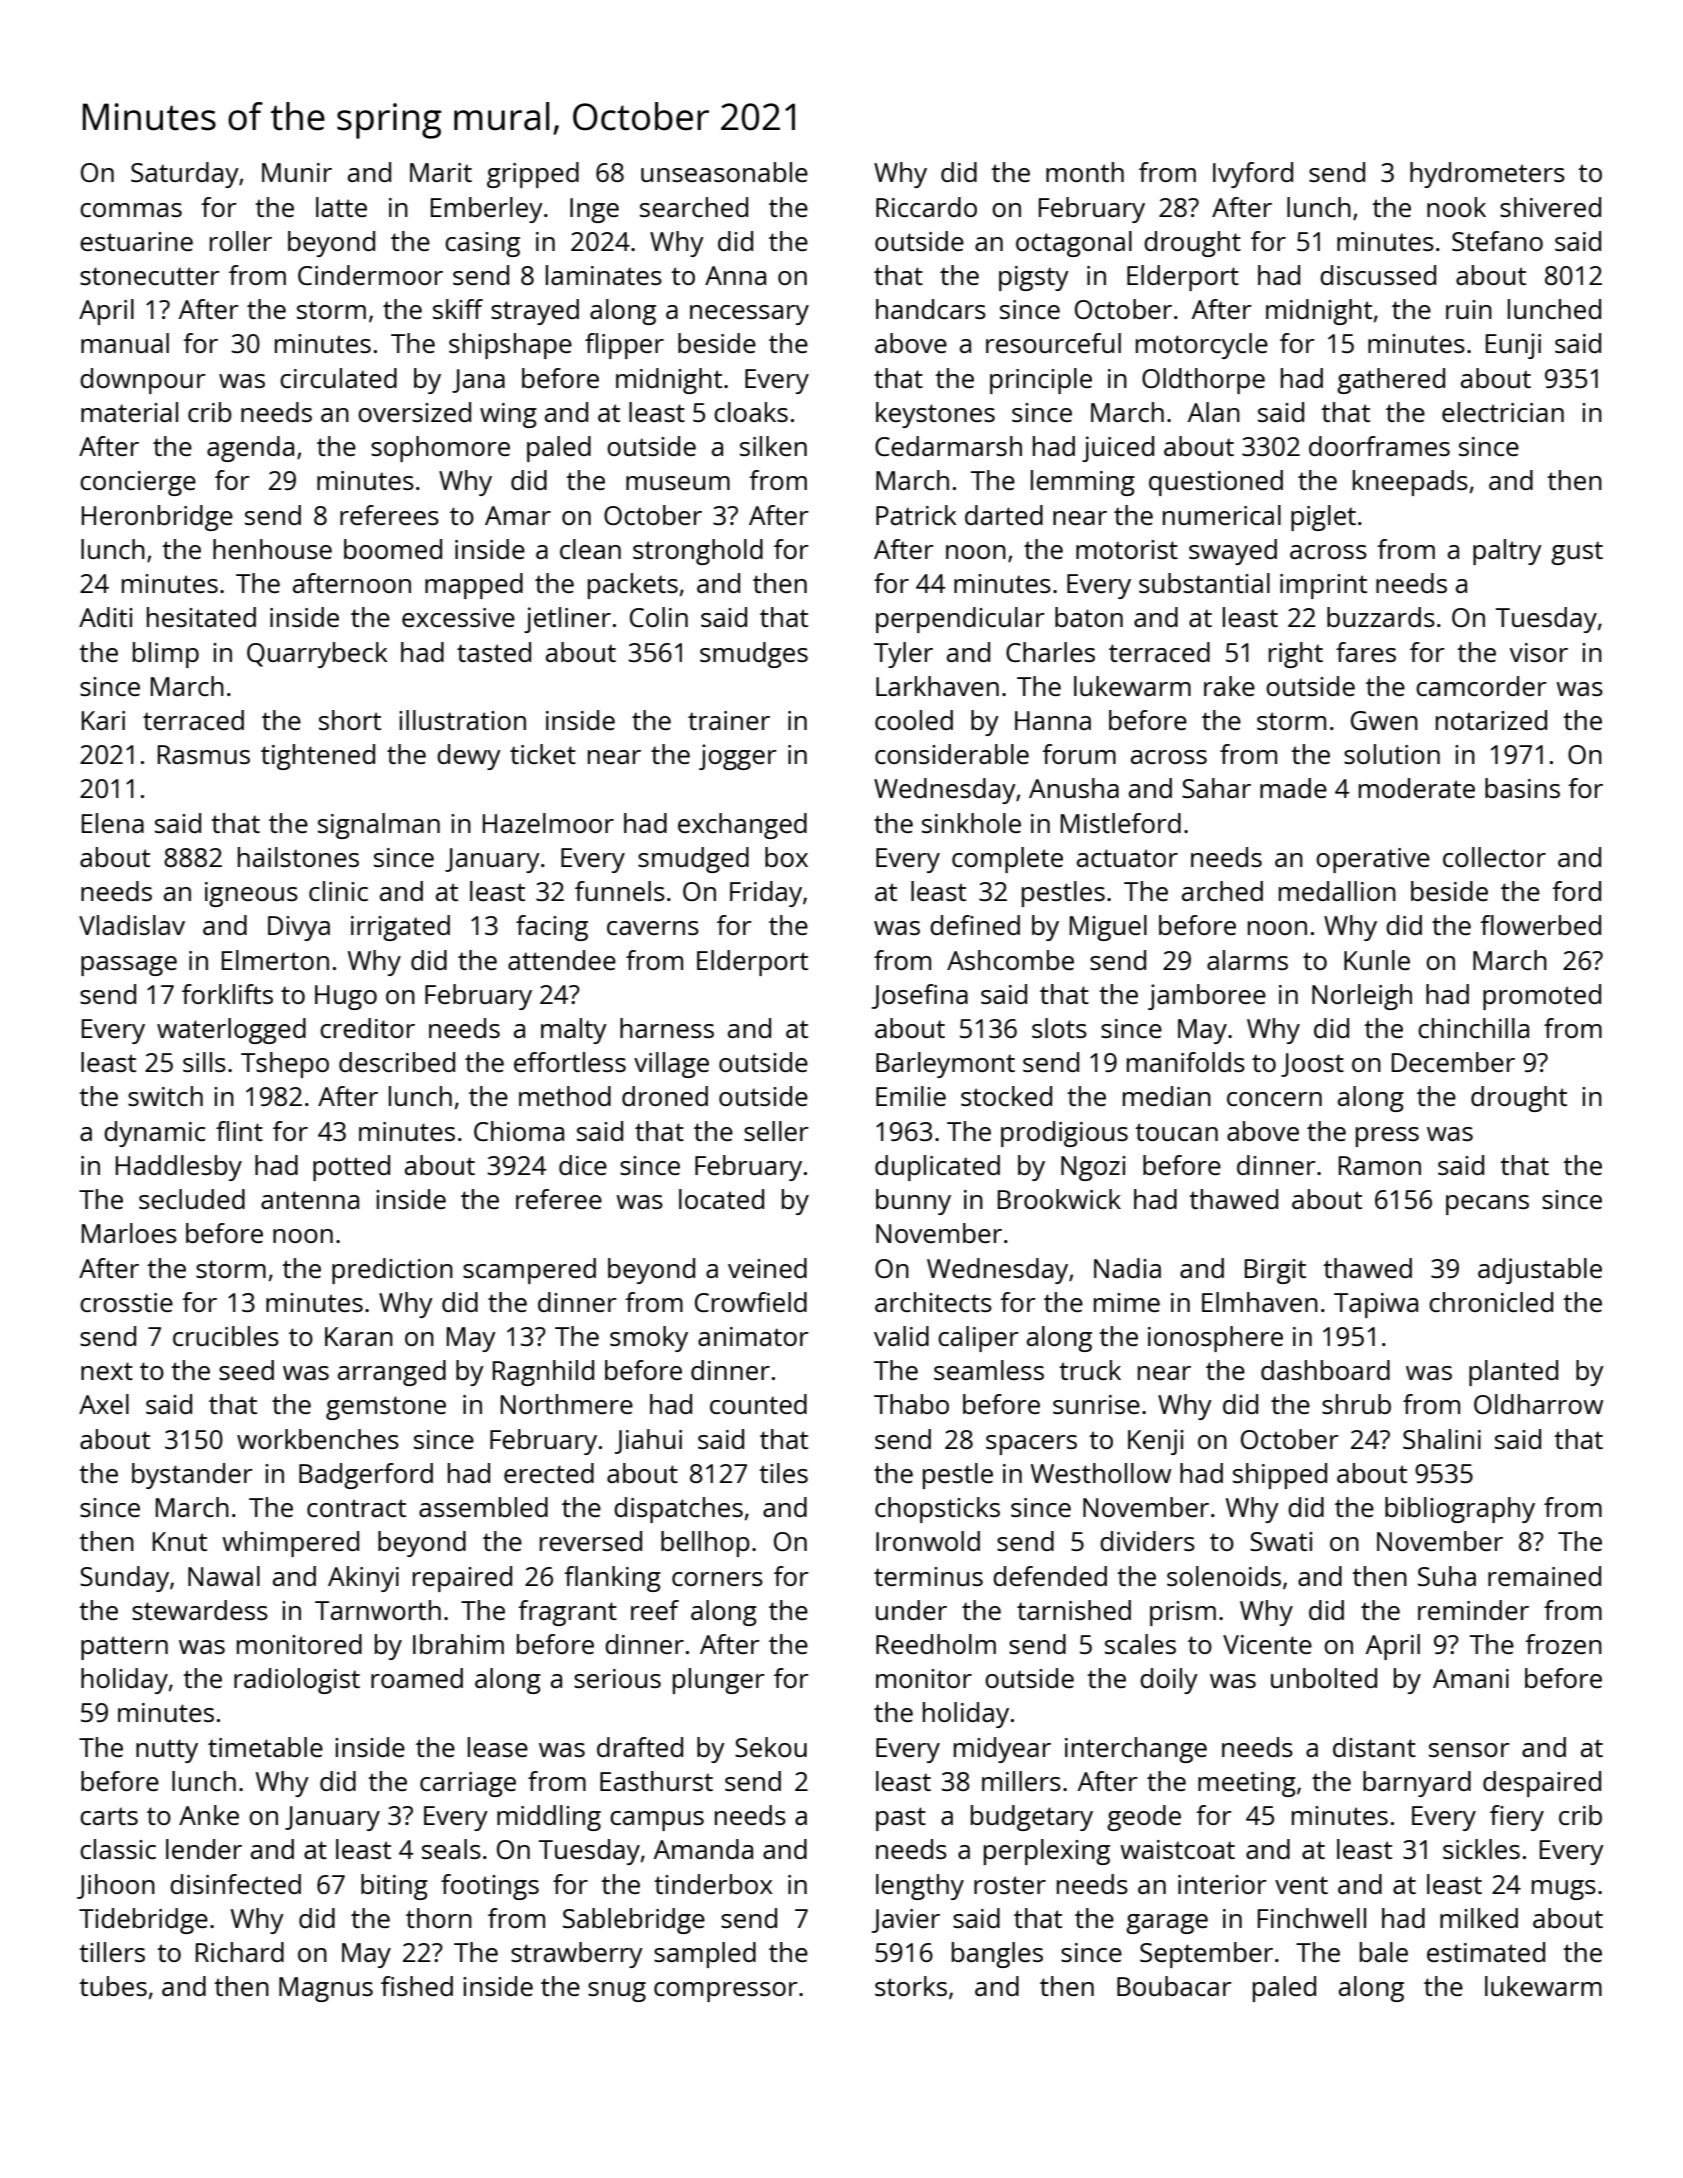  I want to click on December, so click(1453, 1062).
